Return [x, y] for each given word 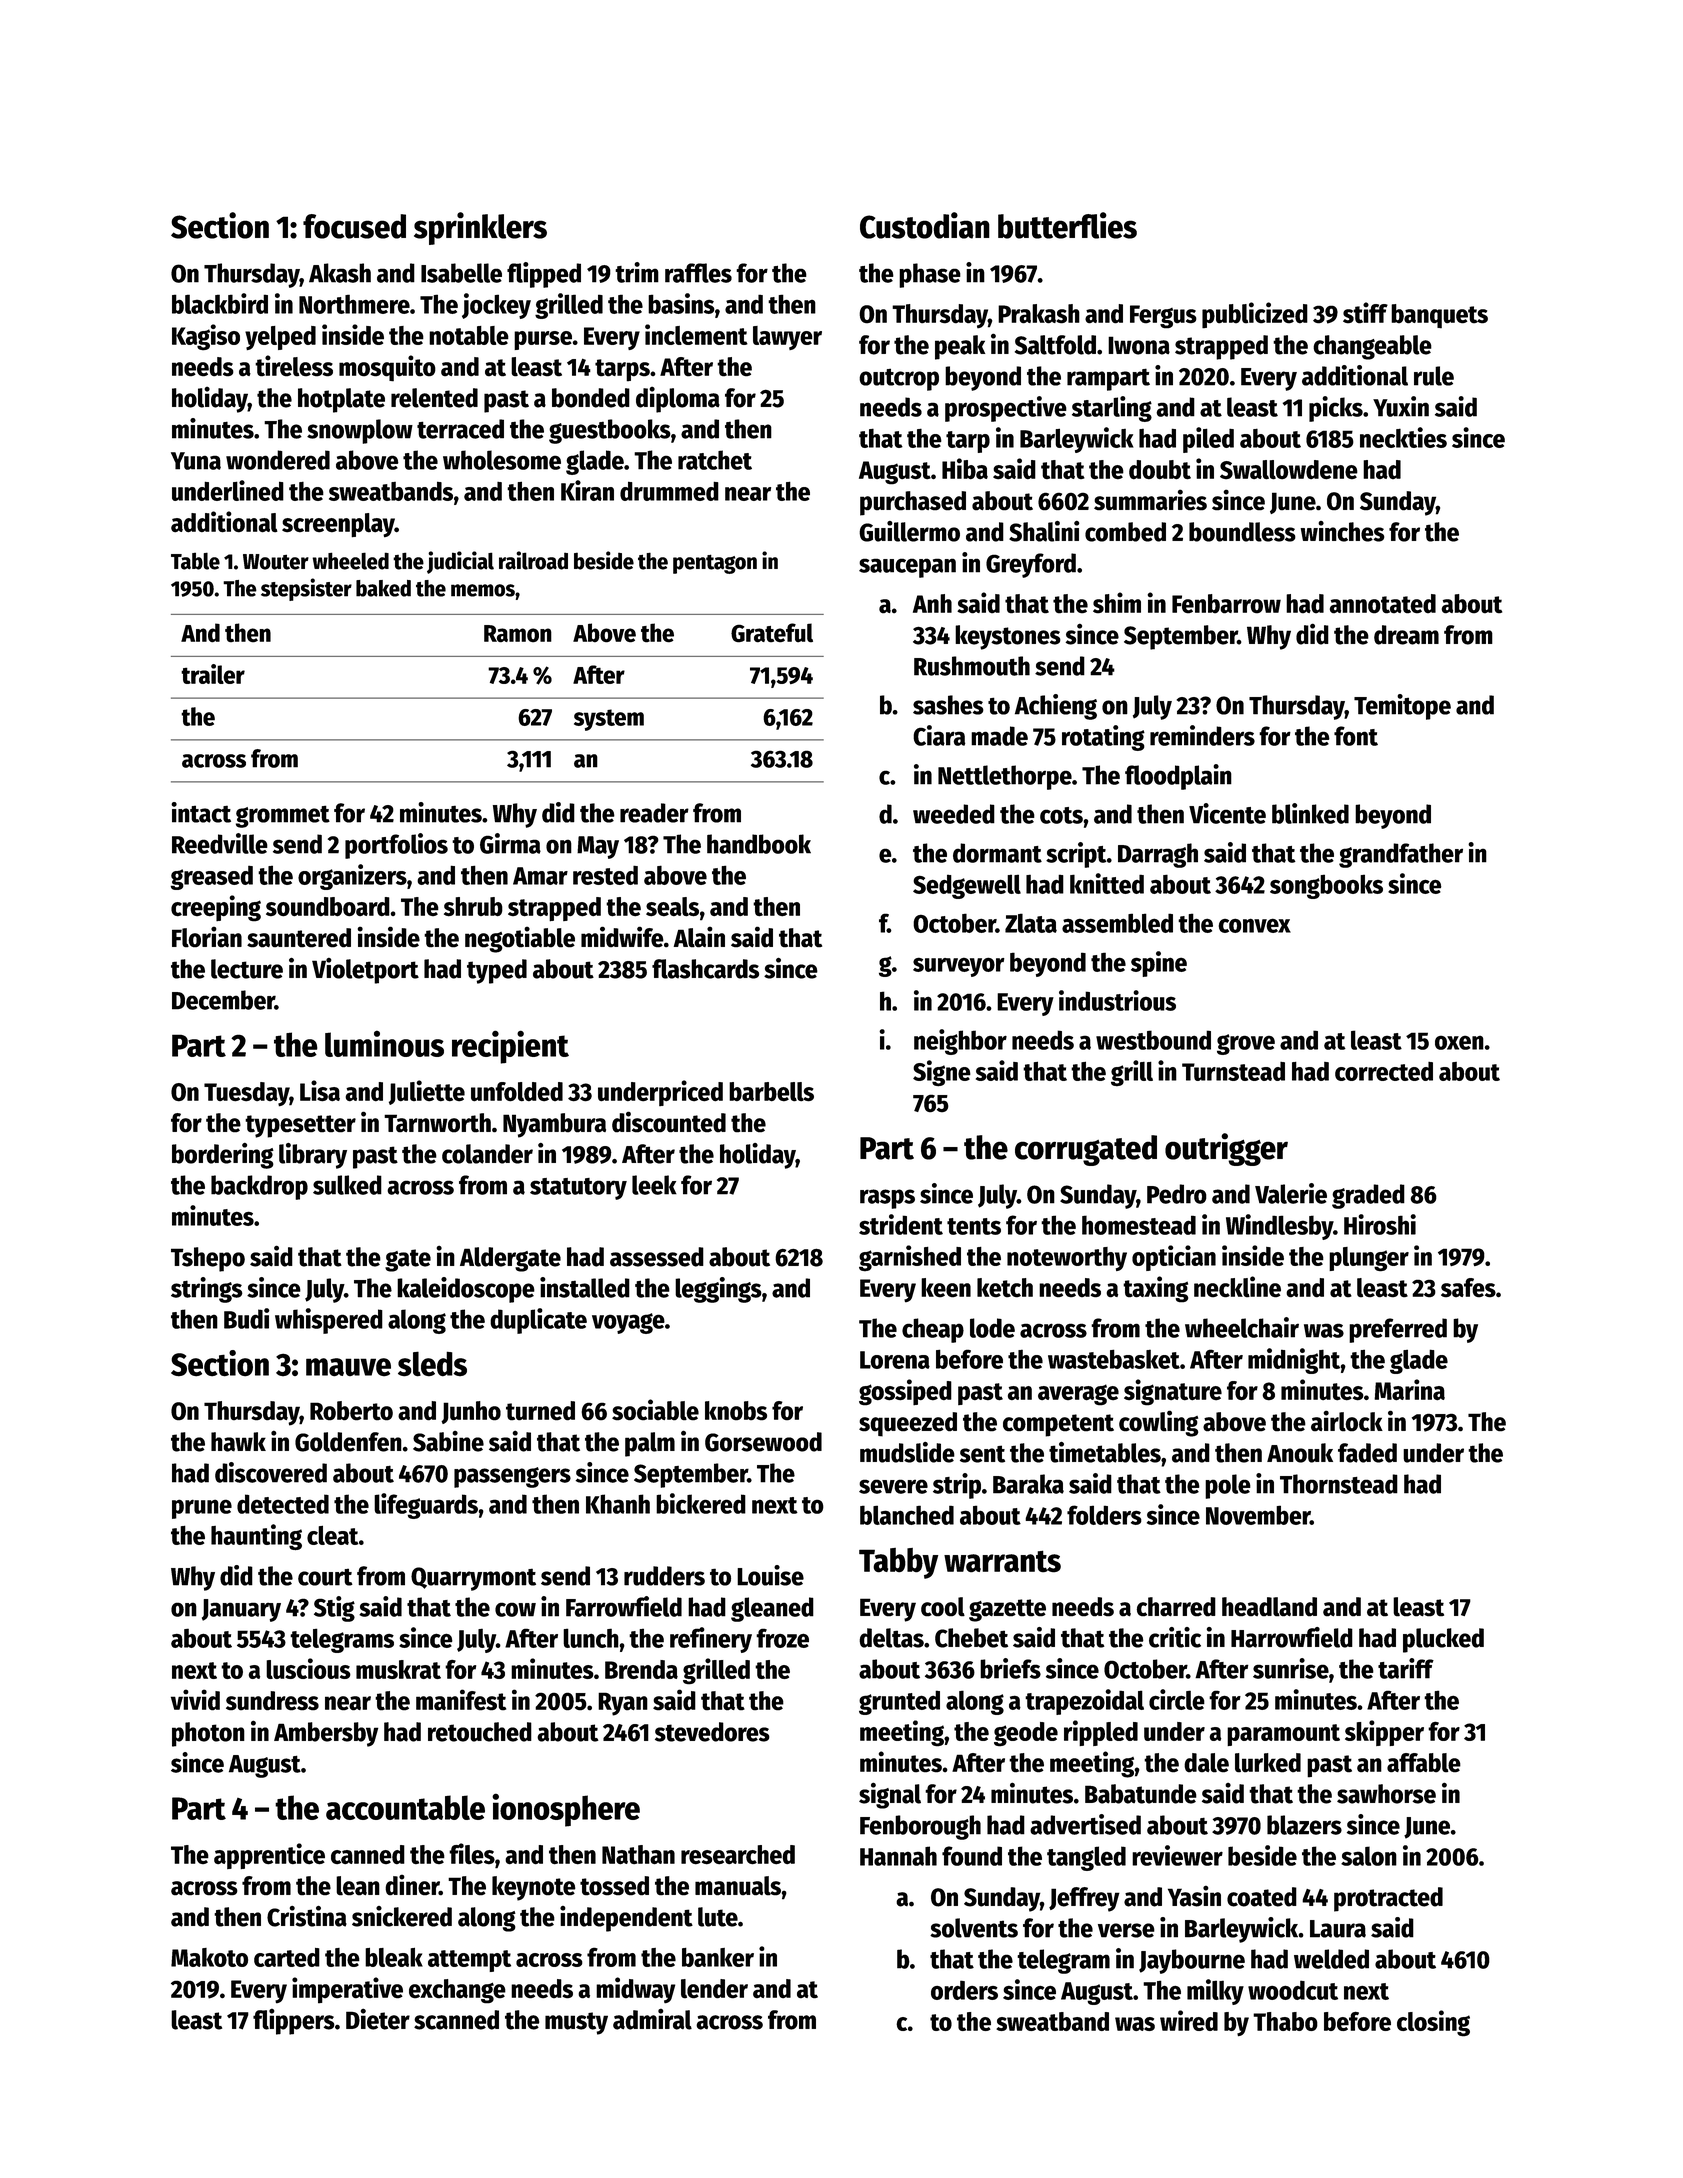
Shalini [1044, 531]
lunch [591, 1638]
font [1356, 736]
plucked [1443, 1640]
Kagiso [206, 337]
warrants [1002, 1561]
